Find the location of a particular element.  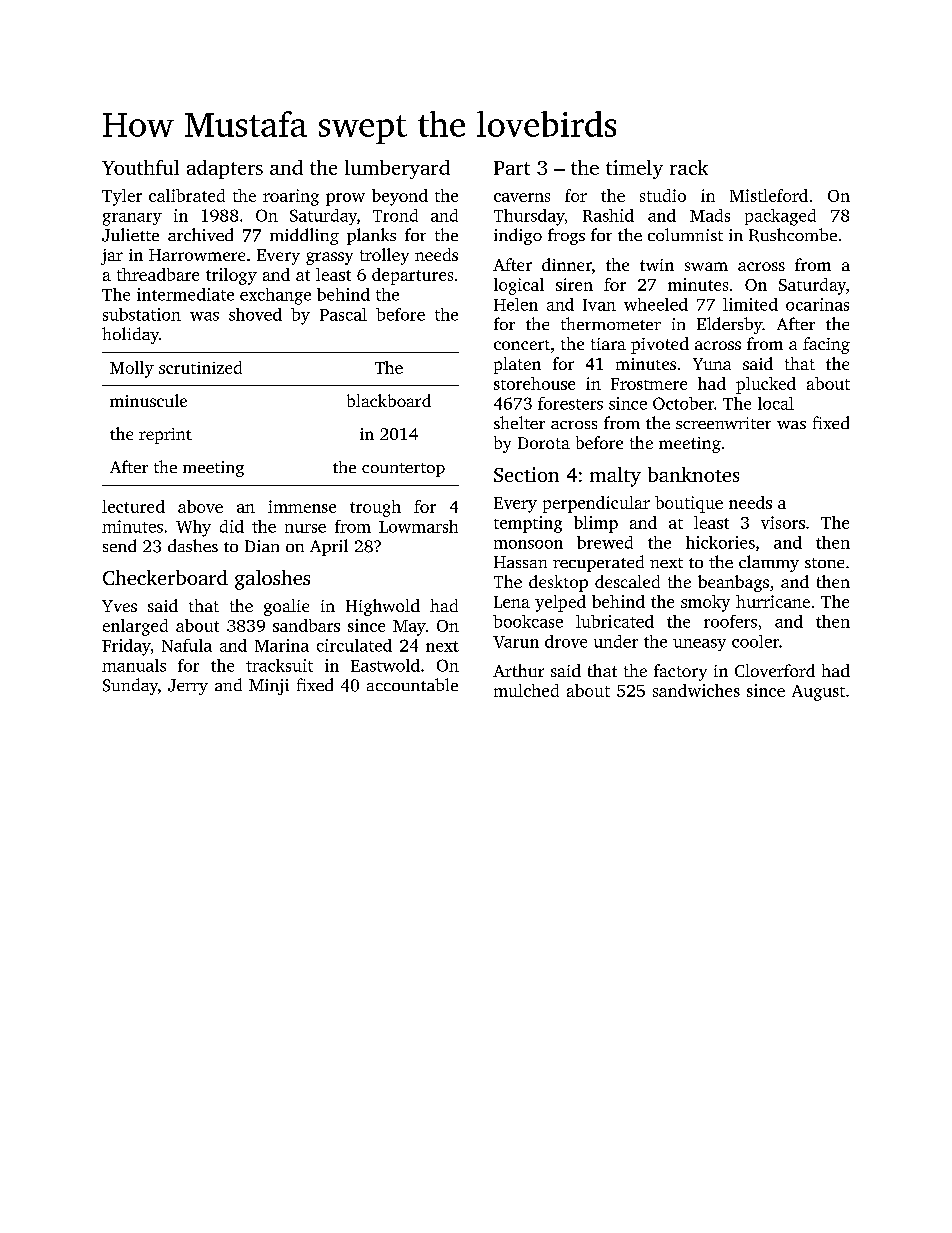

adapters is located at coordinates (225, 169).
